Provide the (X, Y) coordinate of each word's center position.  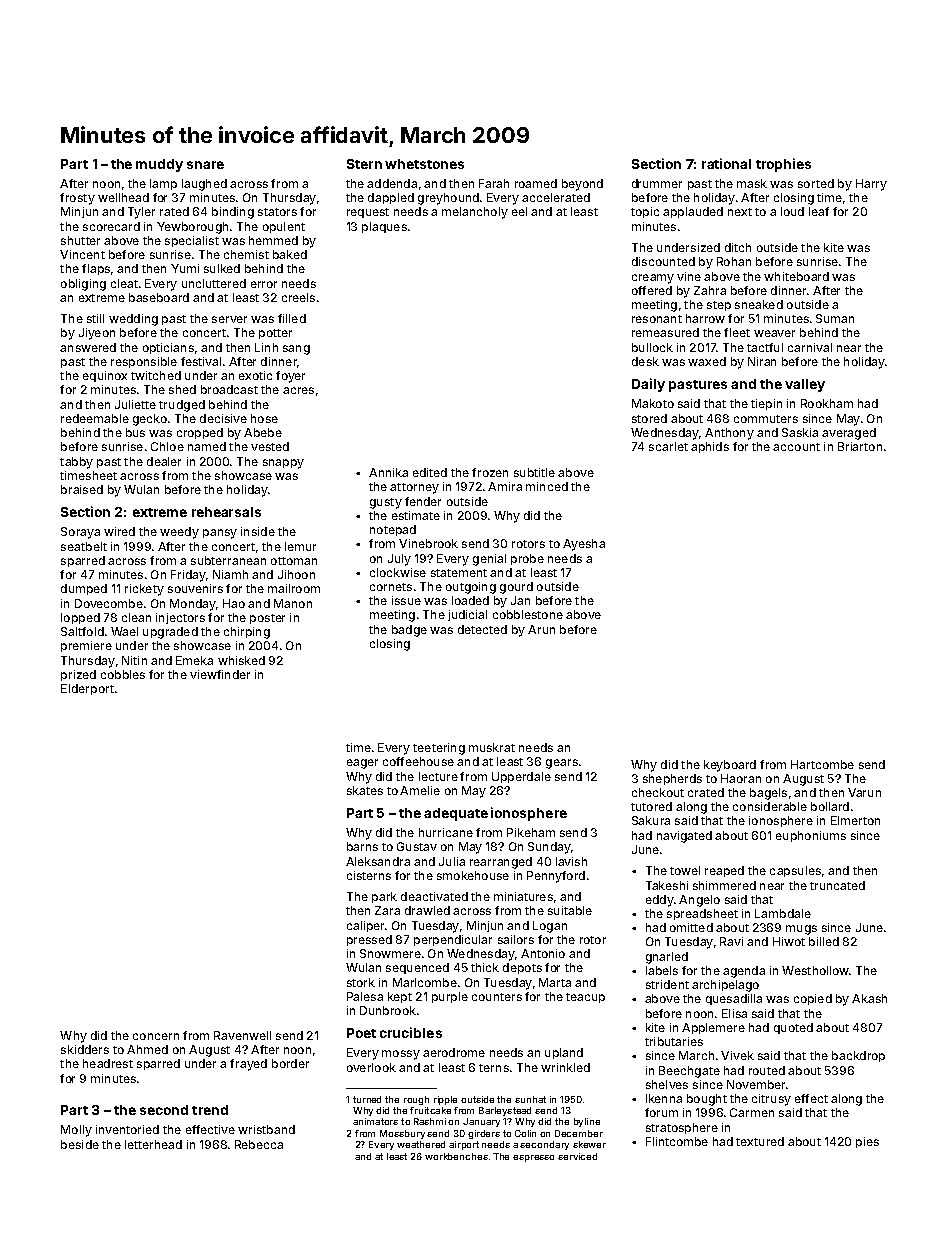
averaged (849, 434)
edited (430, 472)
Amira (505, 486)
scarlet (668, 446)
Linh (266, 347)
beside (80, 1144)
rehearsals (226, 512)
